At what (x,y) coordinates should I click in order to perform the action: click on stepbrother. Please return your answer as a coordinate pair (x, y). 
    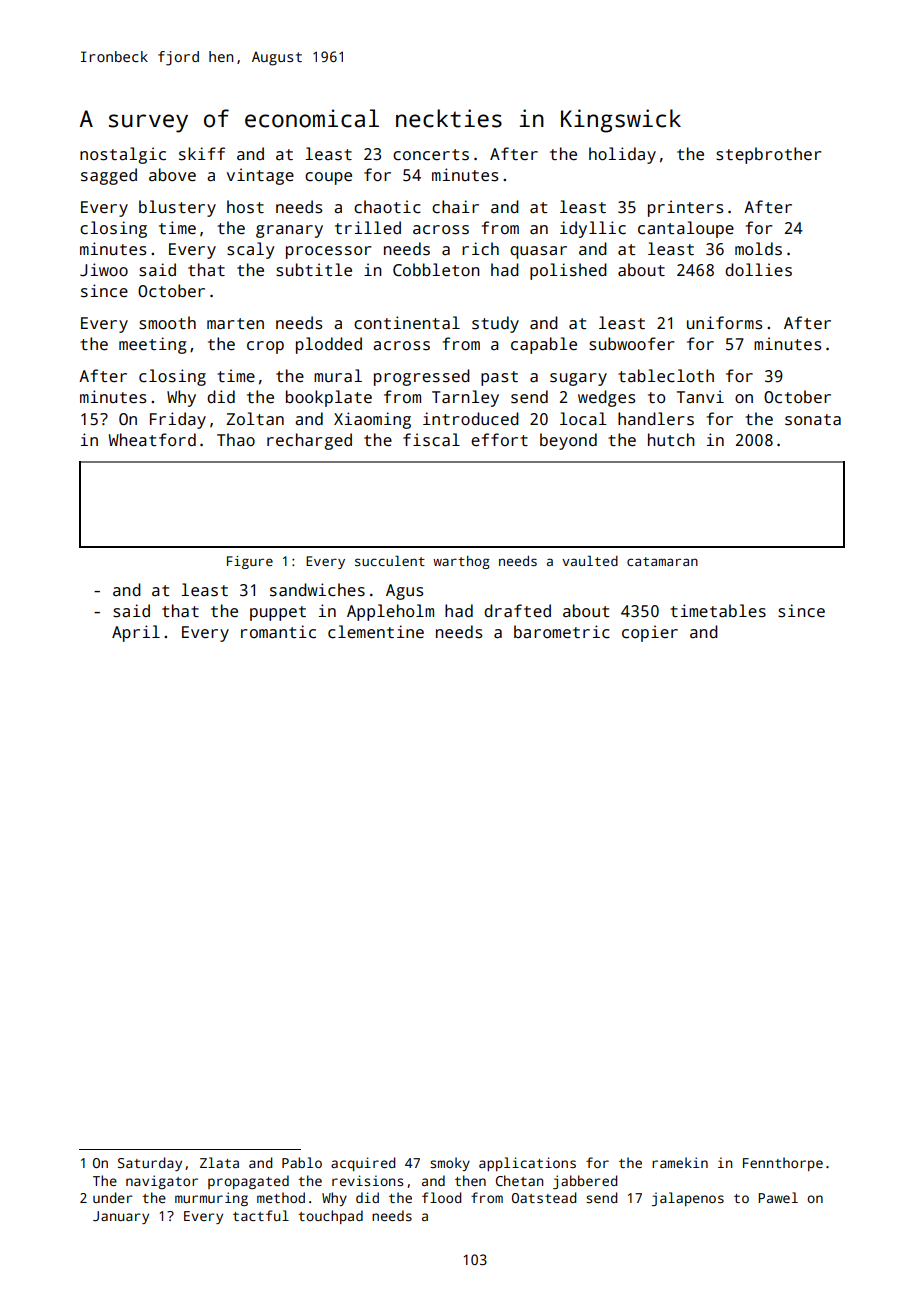
    Looking at the image, I should click on (769, 155).
